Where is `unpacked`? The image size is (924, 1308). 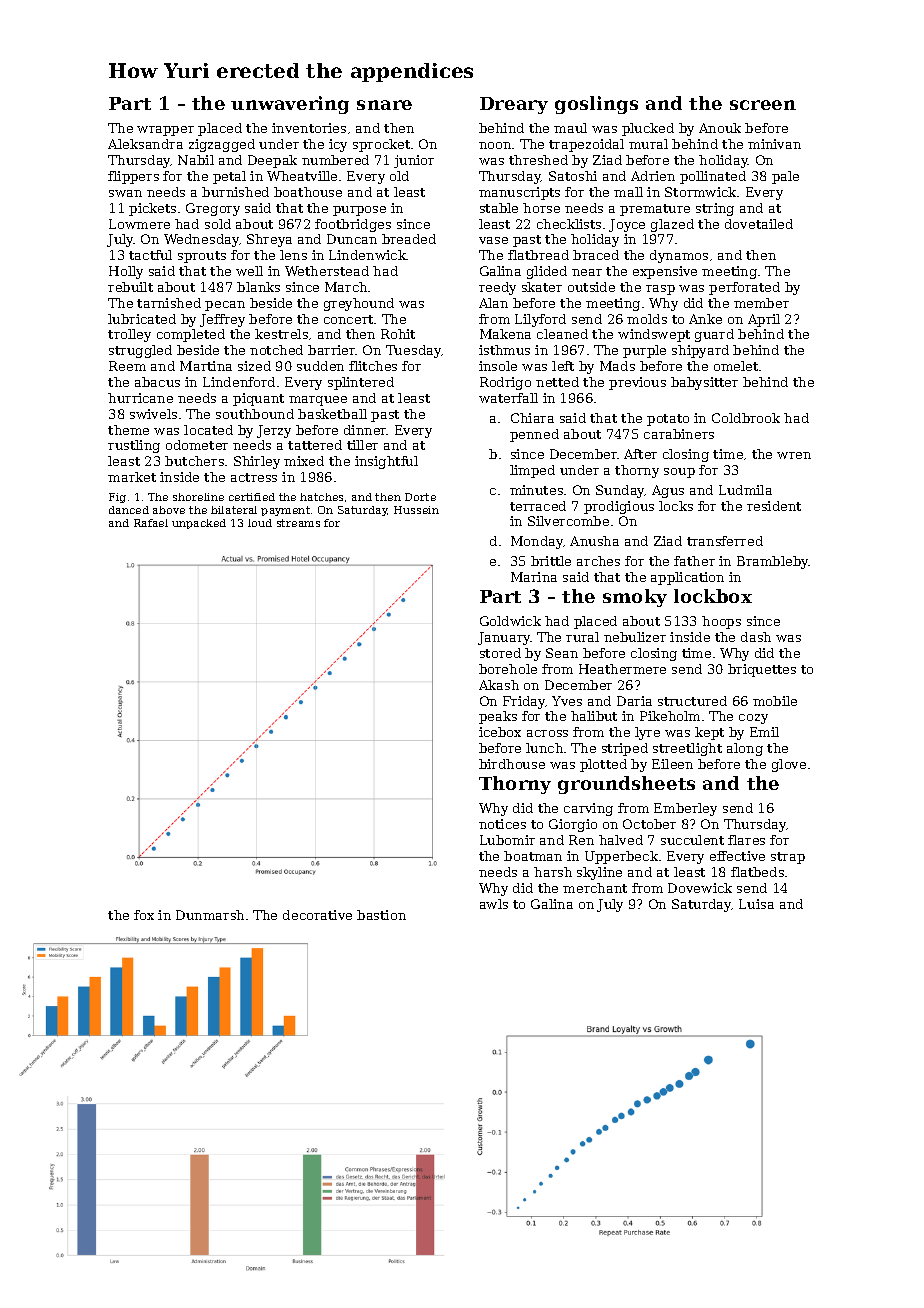 unpacked is located at coordinates (199, 524).
